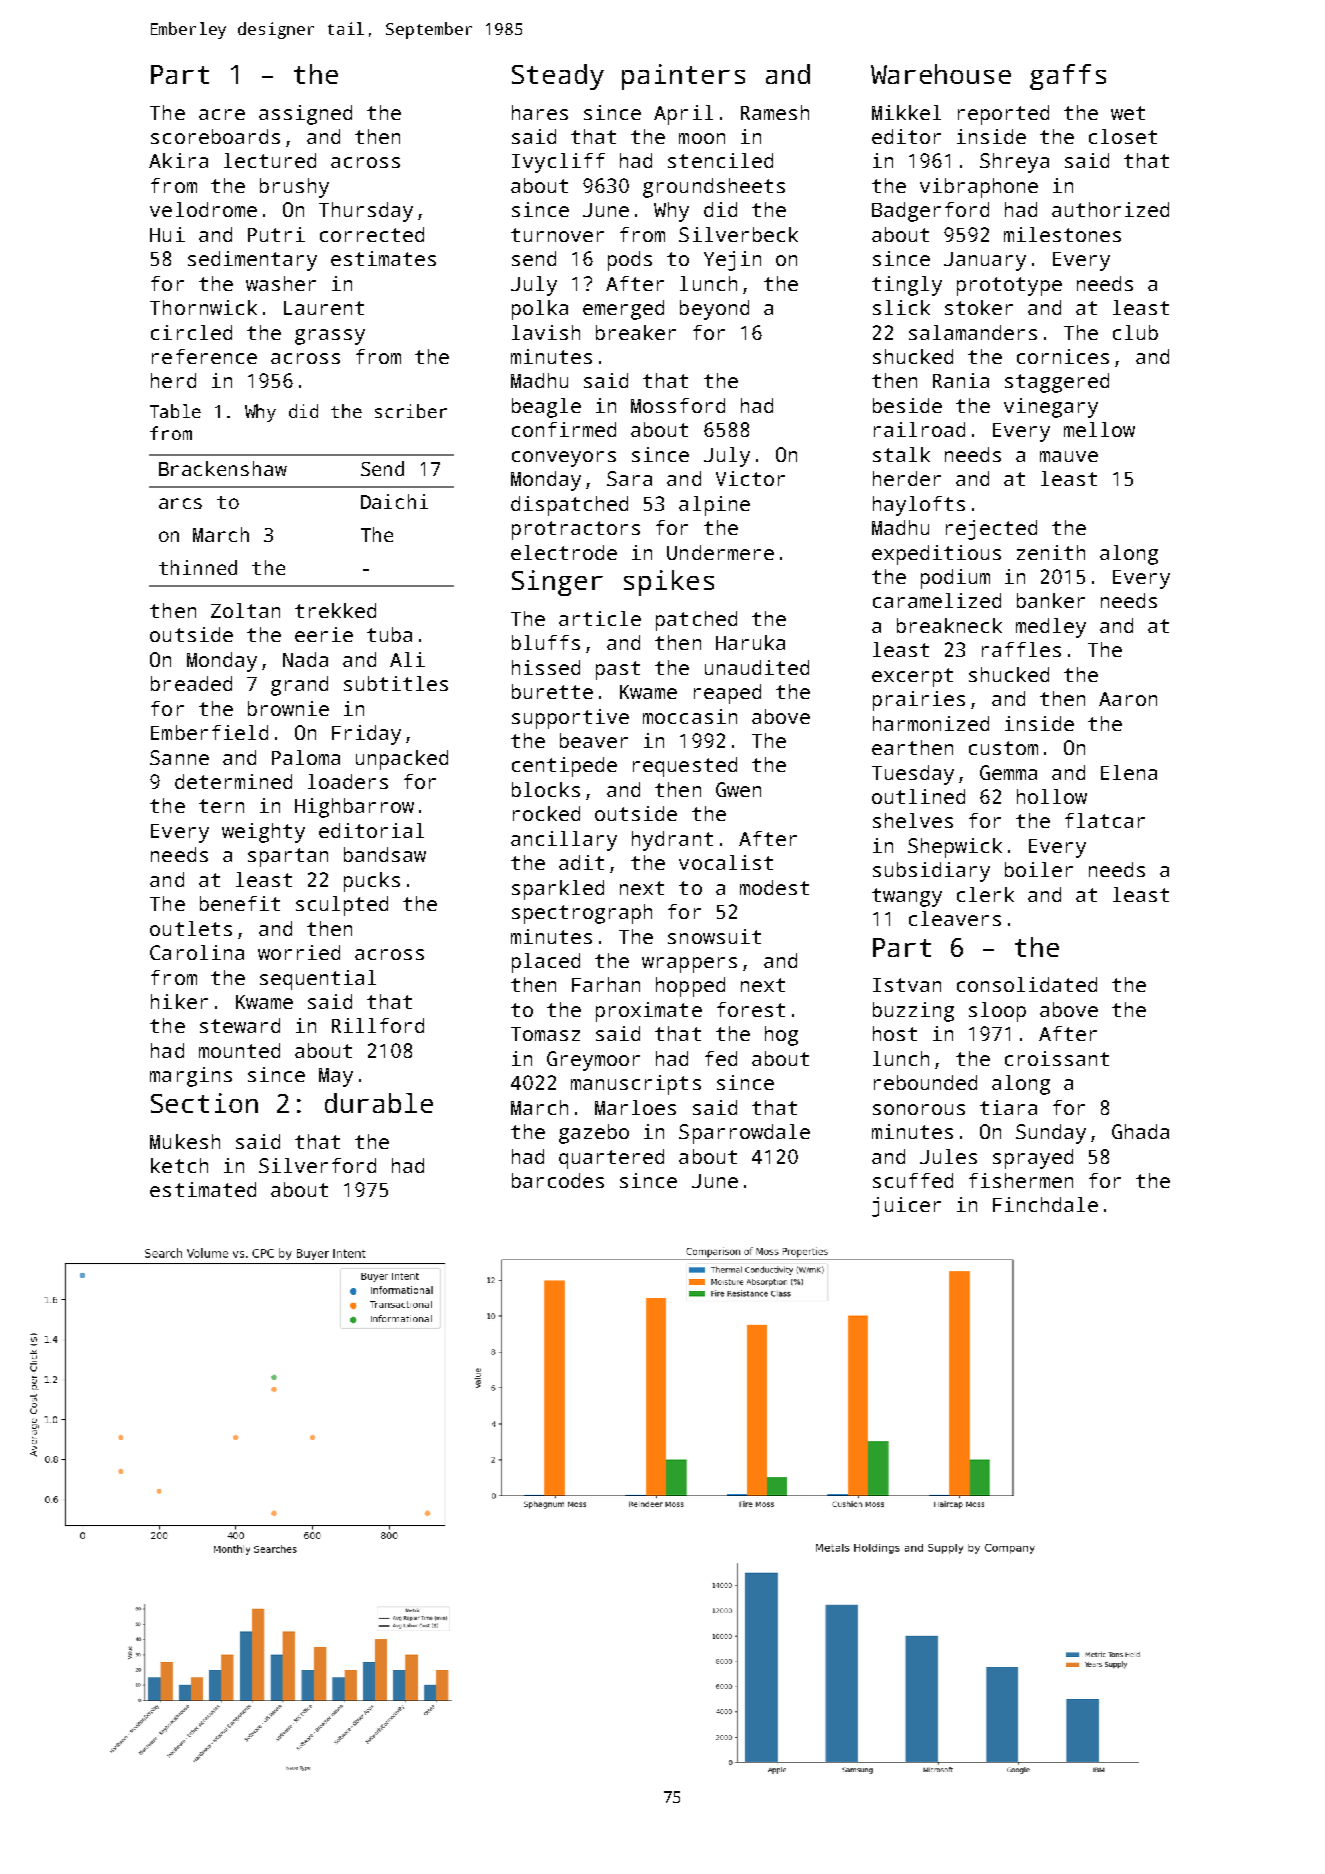 This screenshot has width=1325, height=1874. What do you see at coordinates (1052, 796) in the screenshot?
I see `hollow` at bounding box center [1052, 796].
